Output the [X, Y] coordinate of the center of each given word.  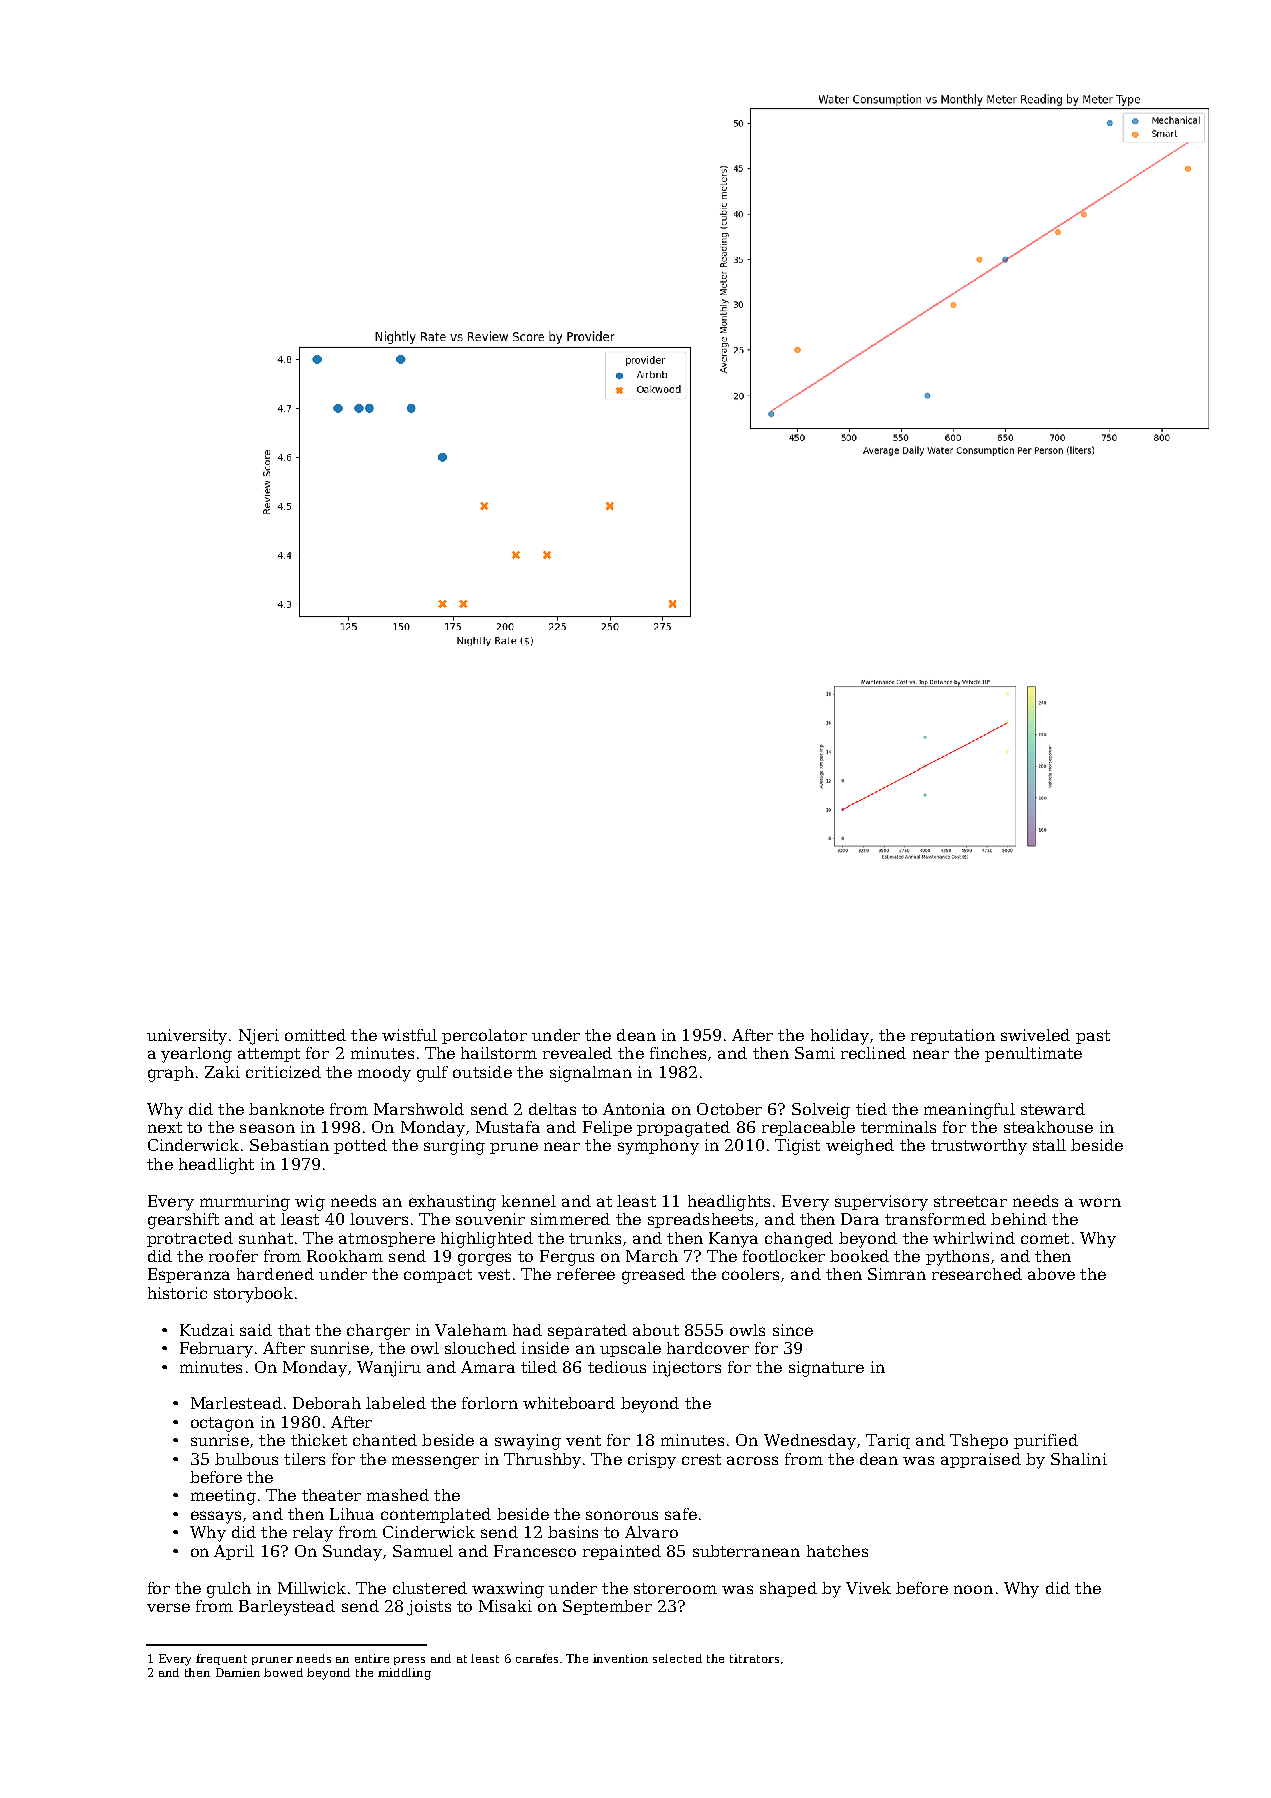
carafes [537, 1658]
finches [678, 1053]
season [267, 1128]
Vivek [868, 1588]
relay [313, 1534]
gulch [229, 1590]
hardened [275, 1274]
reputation [953, 1036]
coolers [750, 1274]
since [793, 1330]
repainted [622, 1552]
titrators [754, 1658]
